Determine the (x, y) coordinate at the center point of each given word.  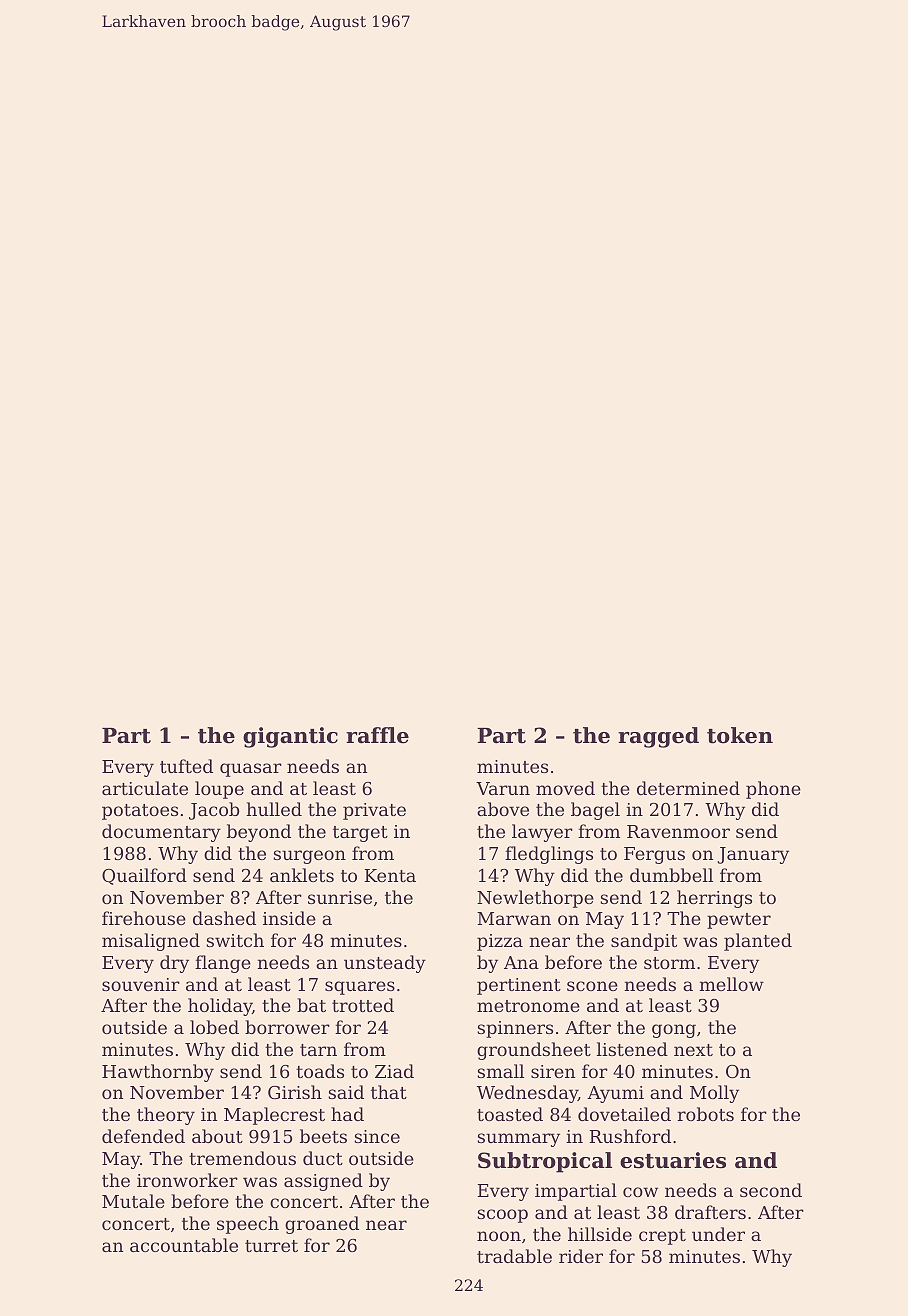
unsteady (385, 964)
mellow (732, 984)
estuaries (673, 1160)
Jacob (214, 811)
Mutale (133, 1201)
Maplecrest (274, 1116)
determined (688, 788)
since (377, 1136)
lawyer (542, 833)
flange (223, 964)
